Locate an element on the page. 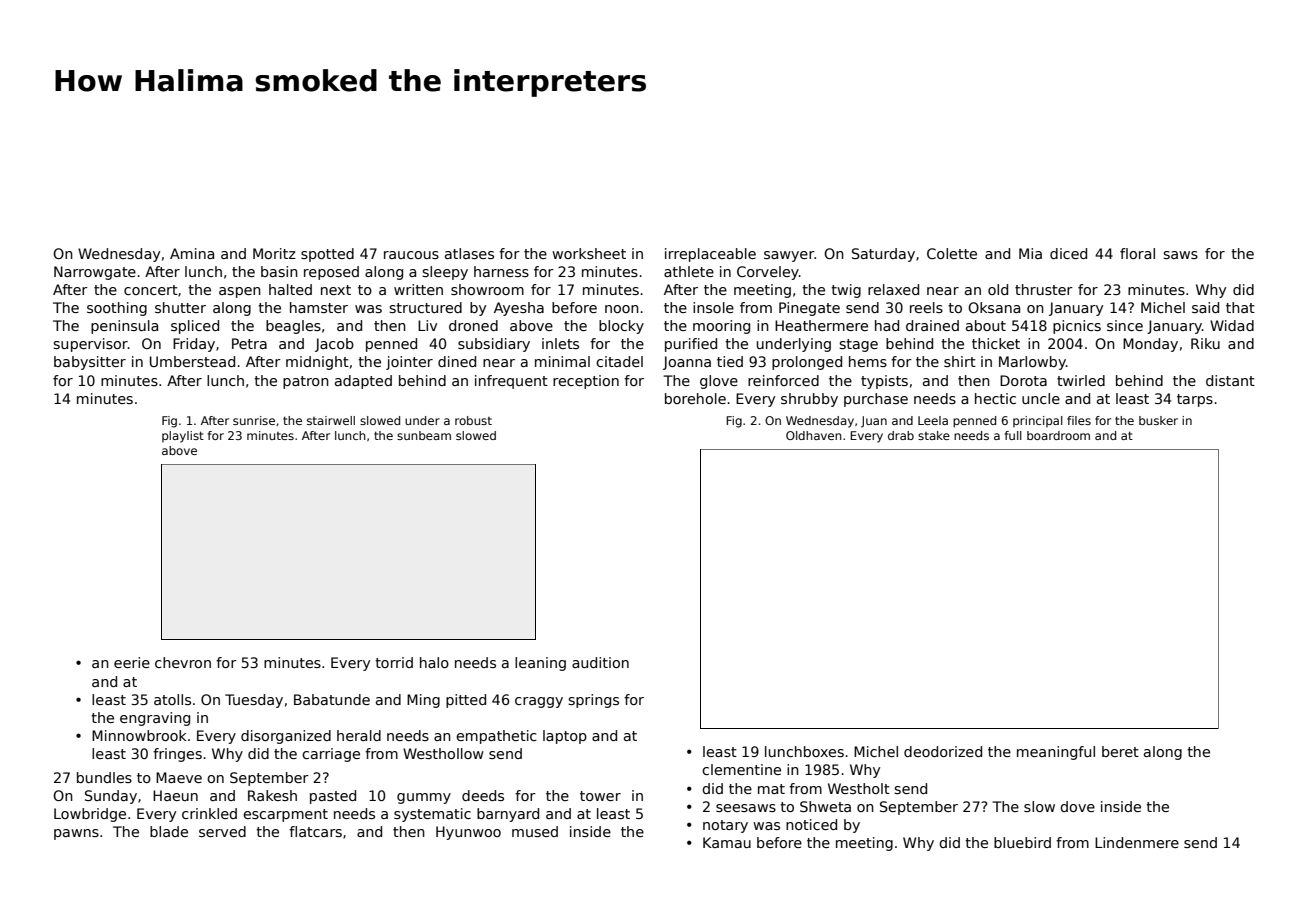 The image size is (1308, 924). full is located at coordinates (1013, 435).
